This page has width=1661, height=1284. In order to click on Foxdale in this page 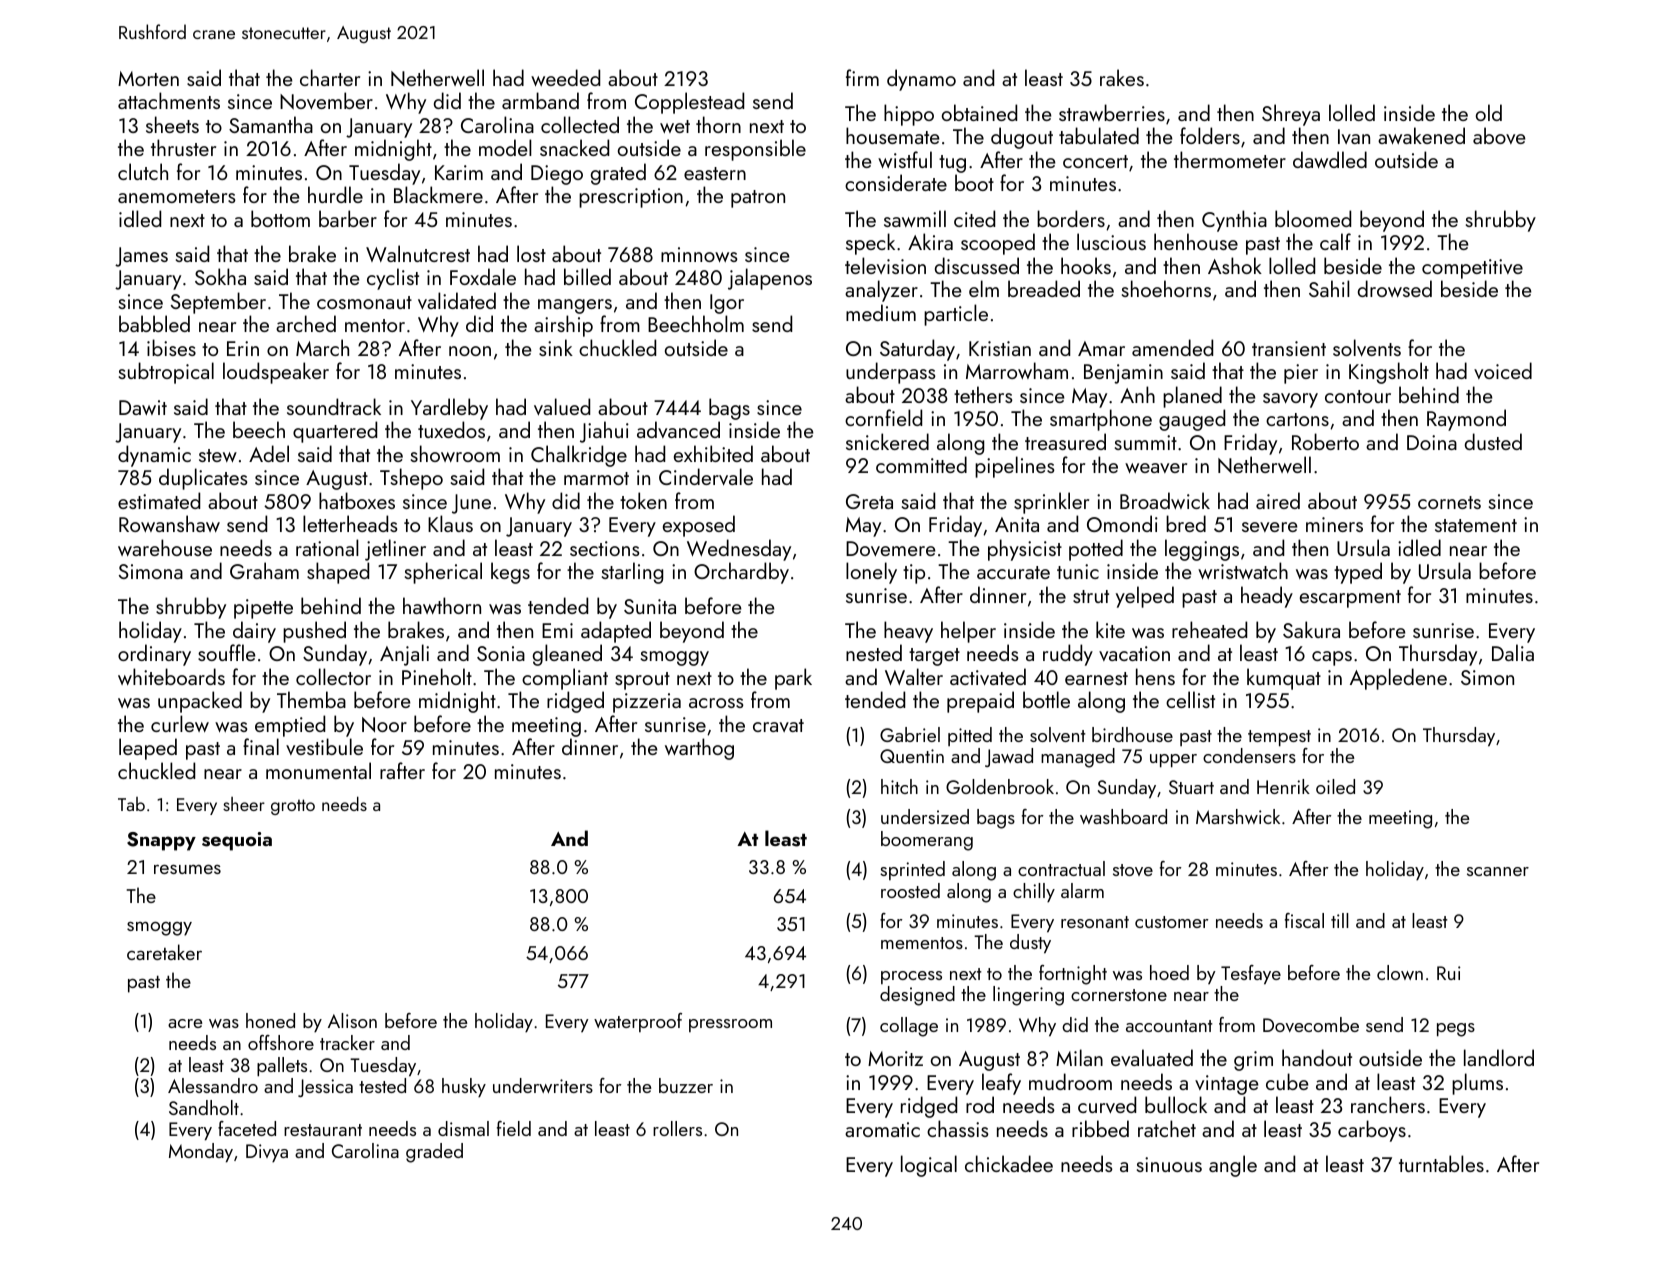, I will do `click(483, 276)`.
